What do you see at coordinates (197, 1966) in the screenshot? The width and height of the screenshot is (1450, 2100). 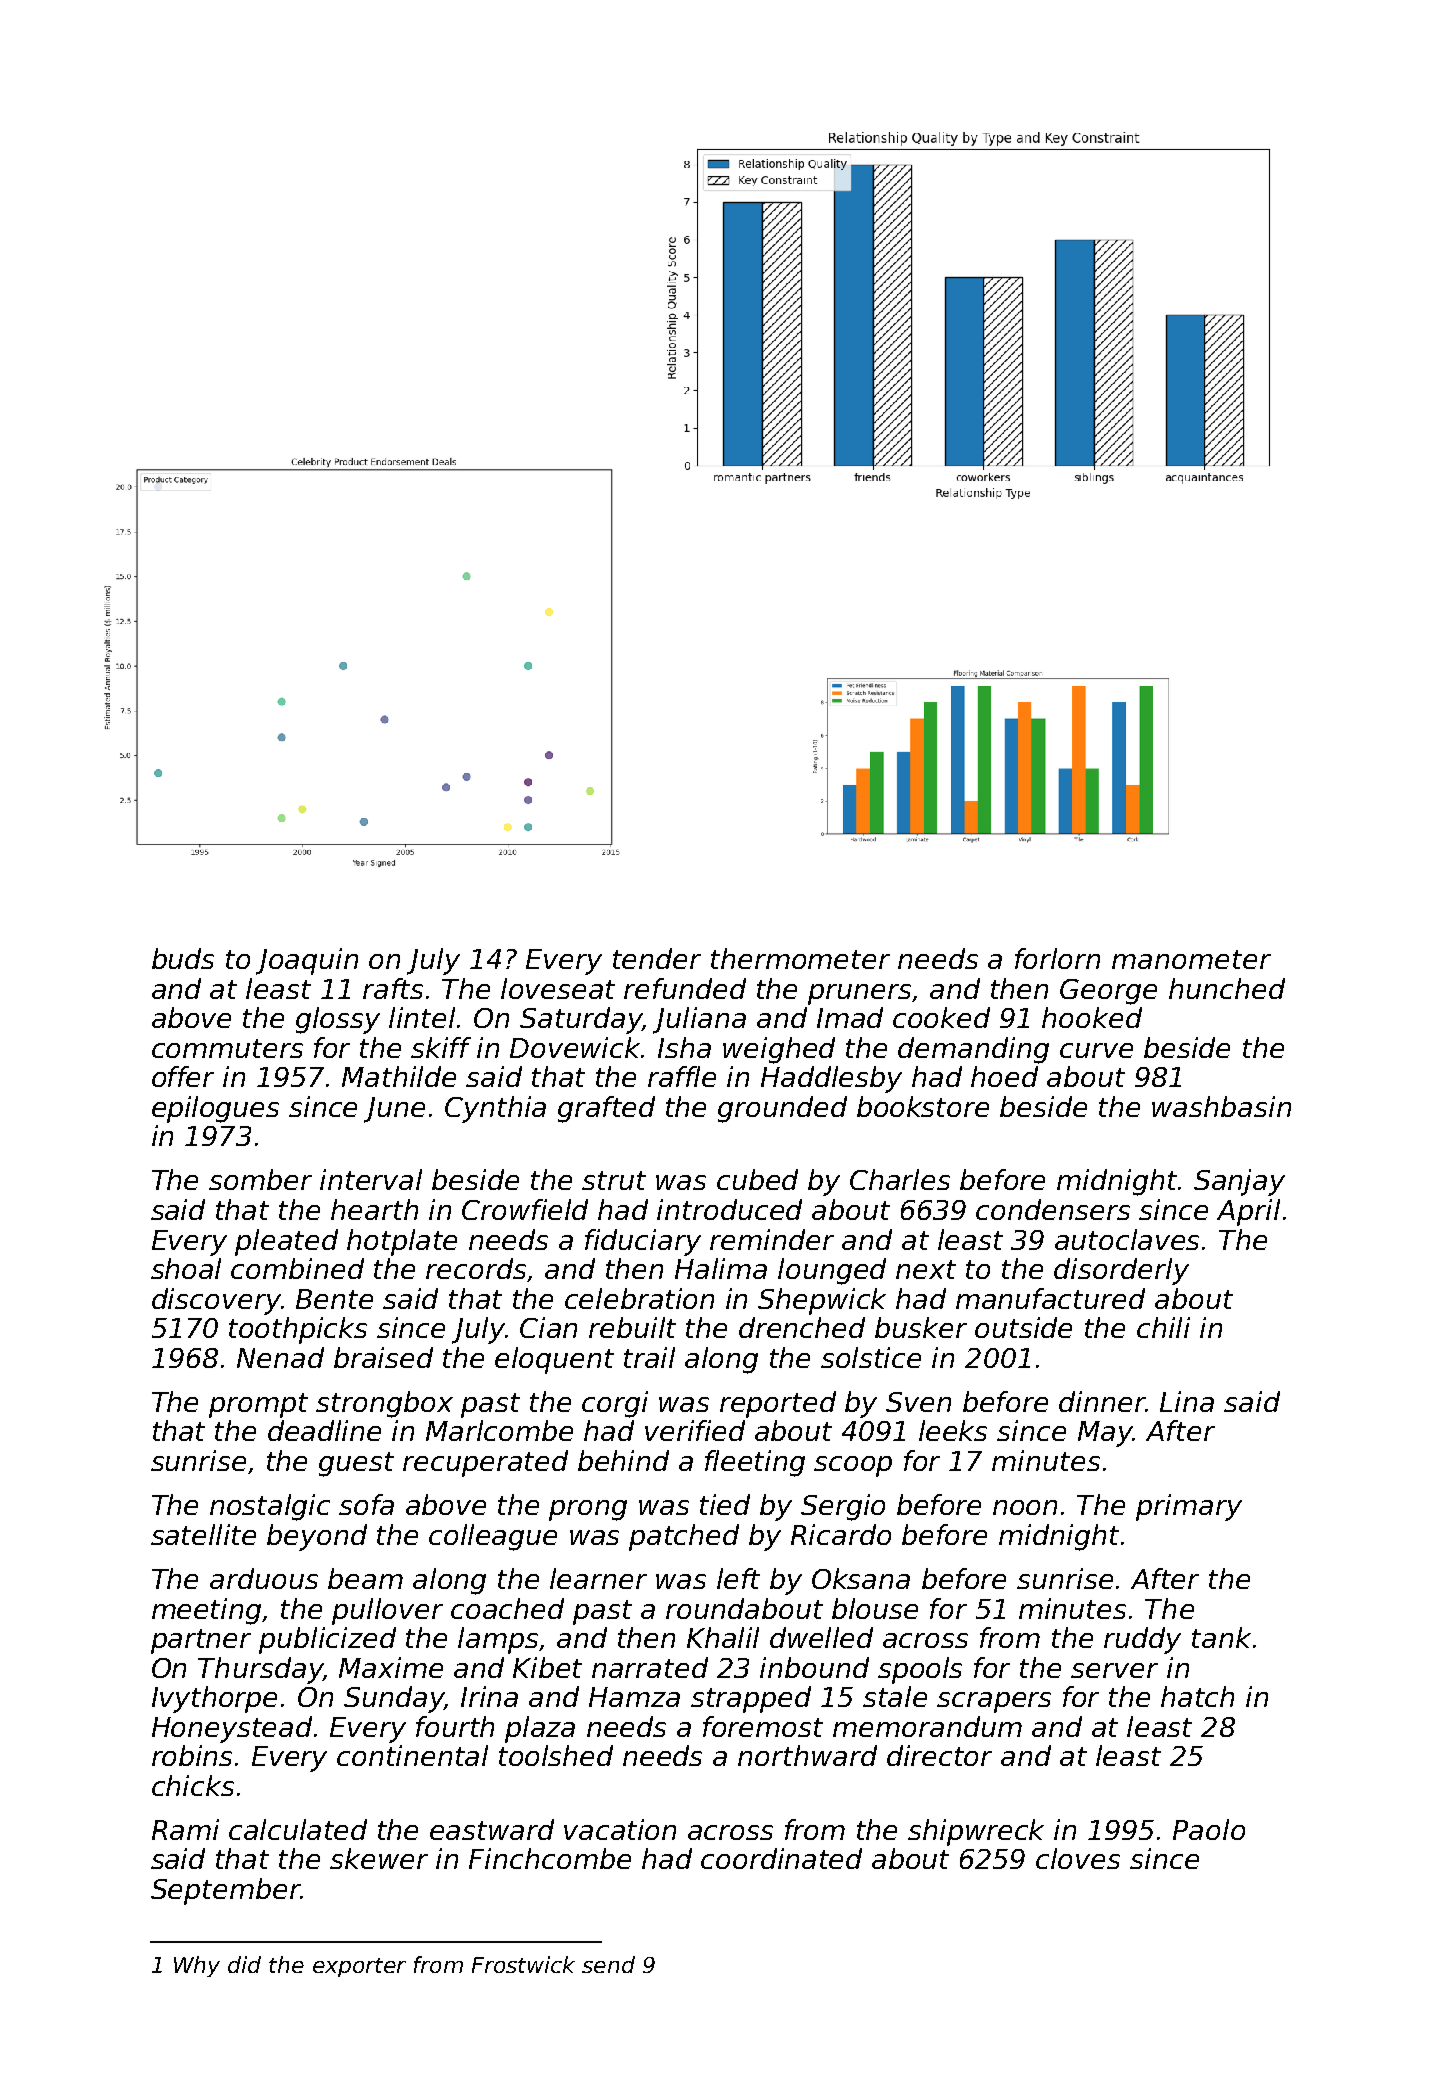 I see `Why` at bounding box center [197, 1966].
